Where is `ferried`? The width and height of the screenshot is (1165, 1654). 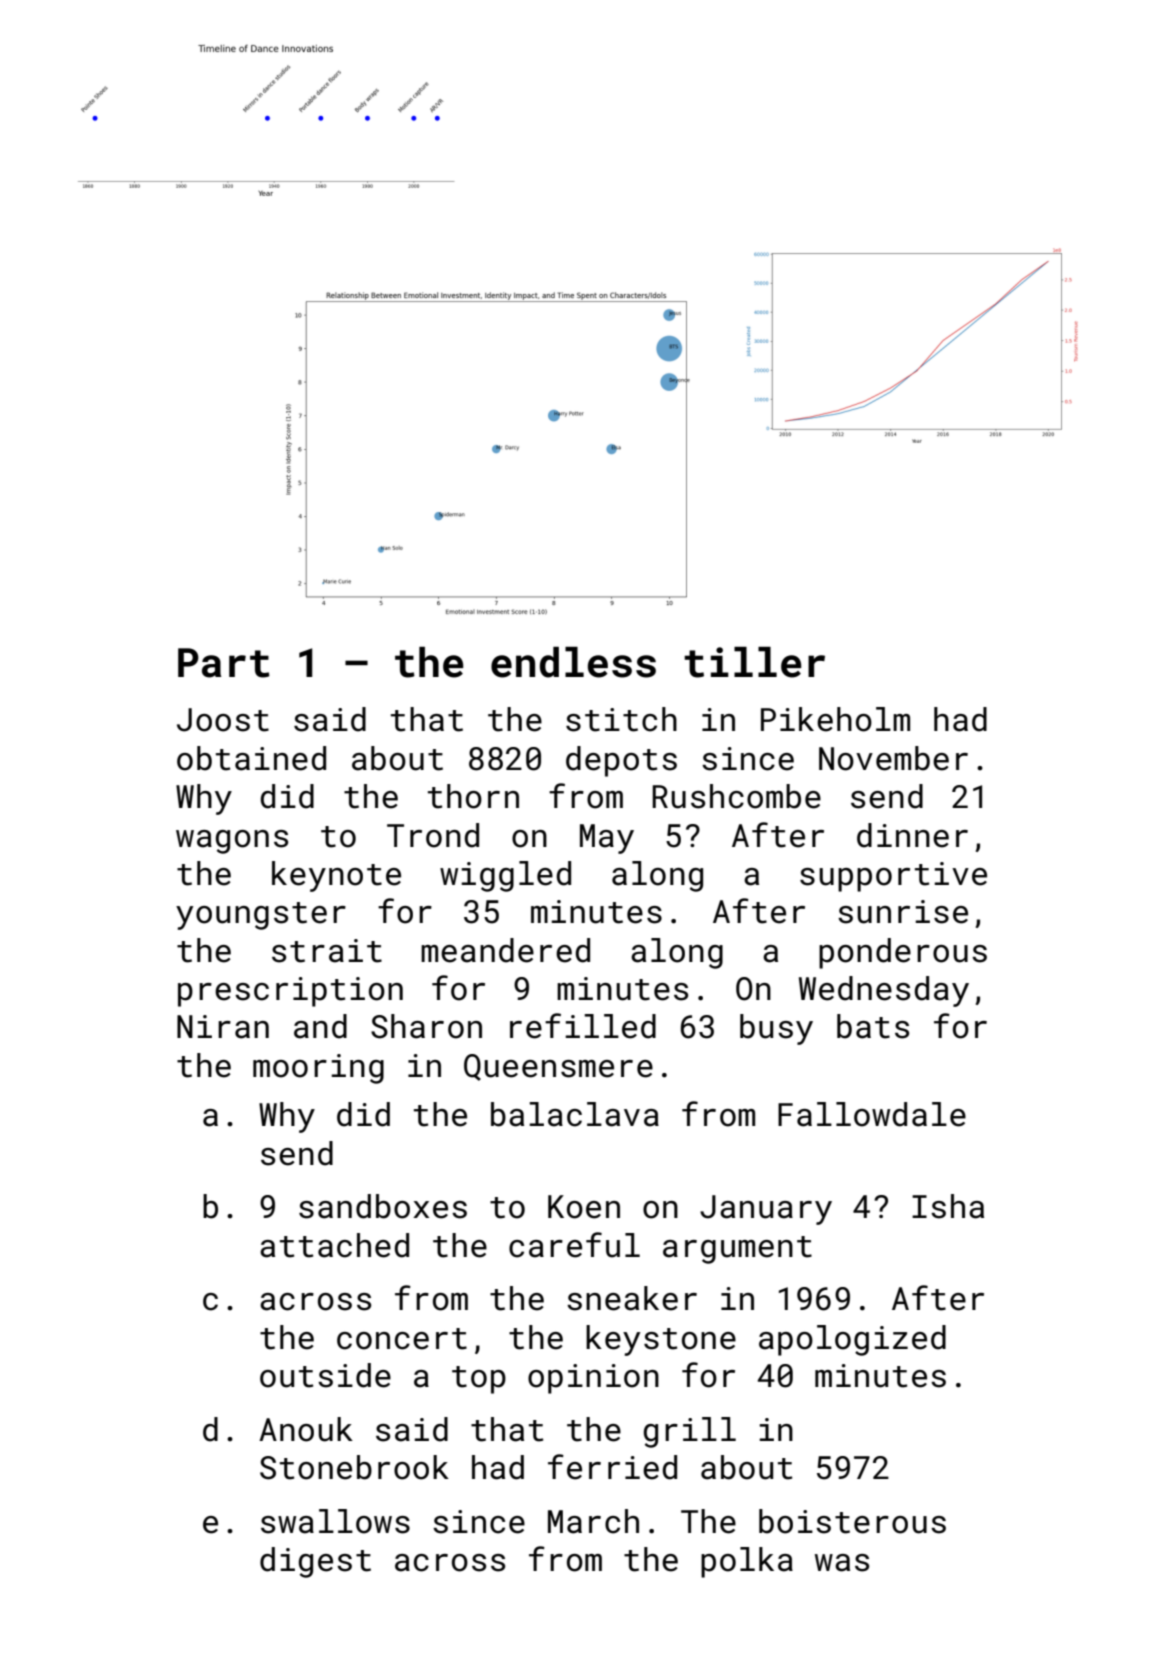
ferried is located at coordinates (612, 1467).
